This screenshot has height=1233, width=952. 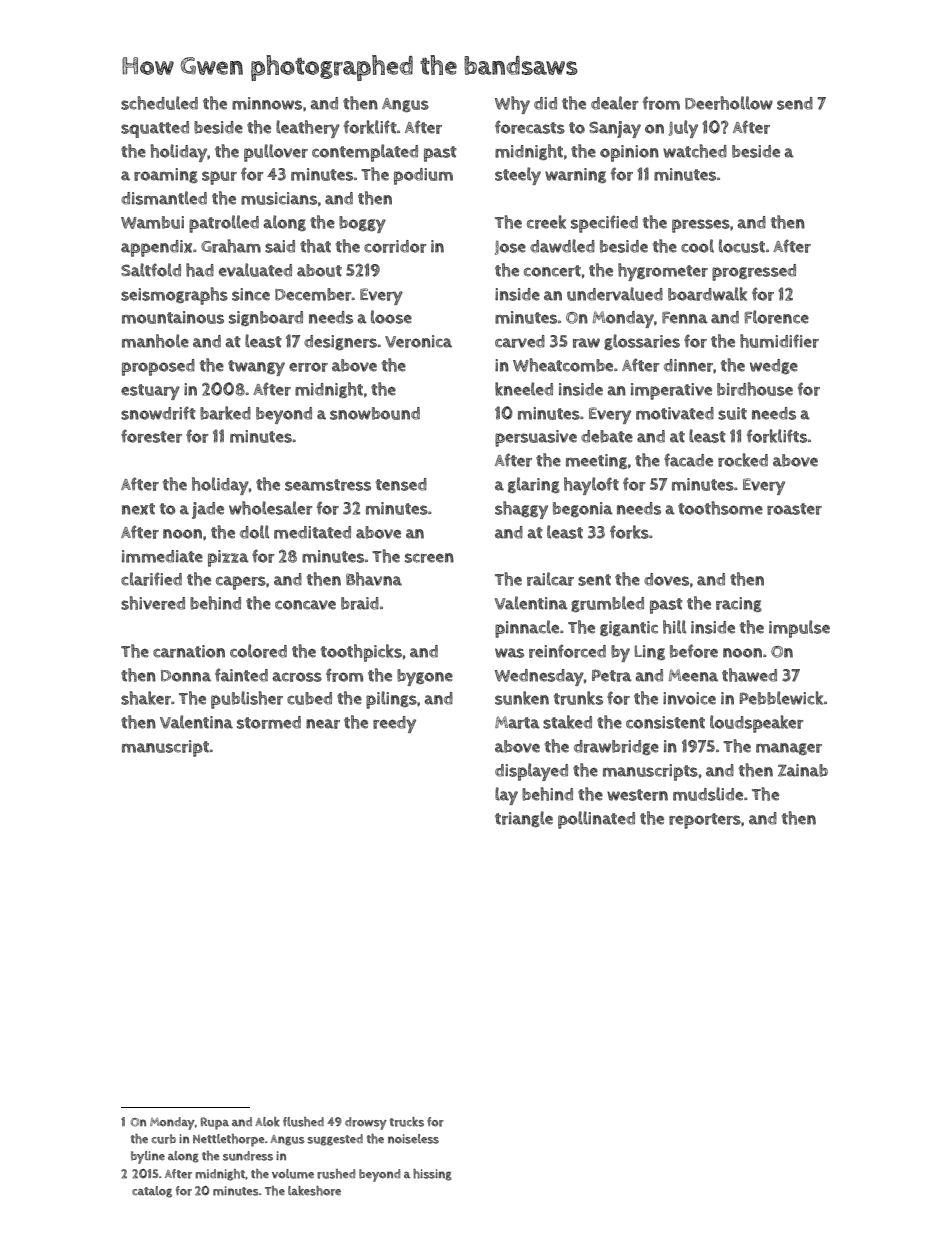 I want to click on catalog, so click(x=152, y=1192).
